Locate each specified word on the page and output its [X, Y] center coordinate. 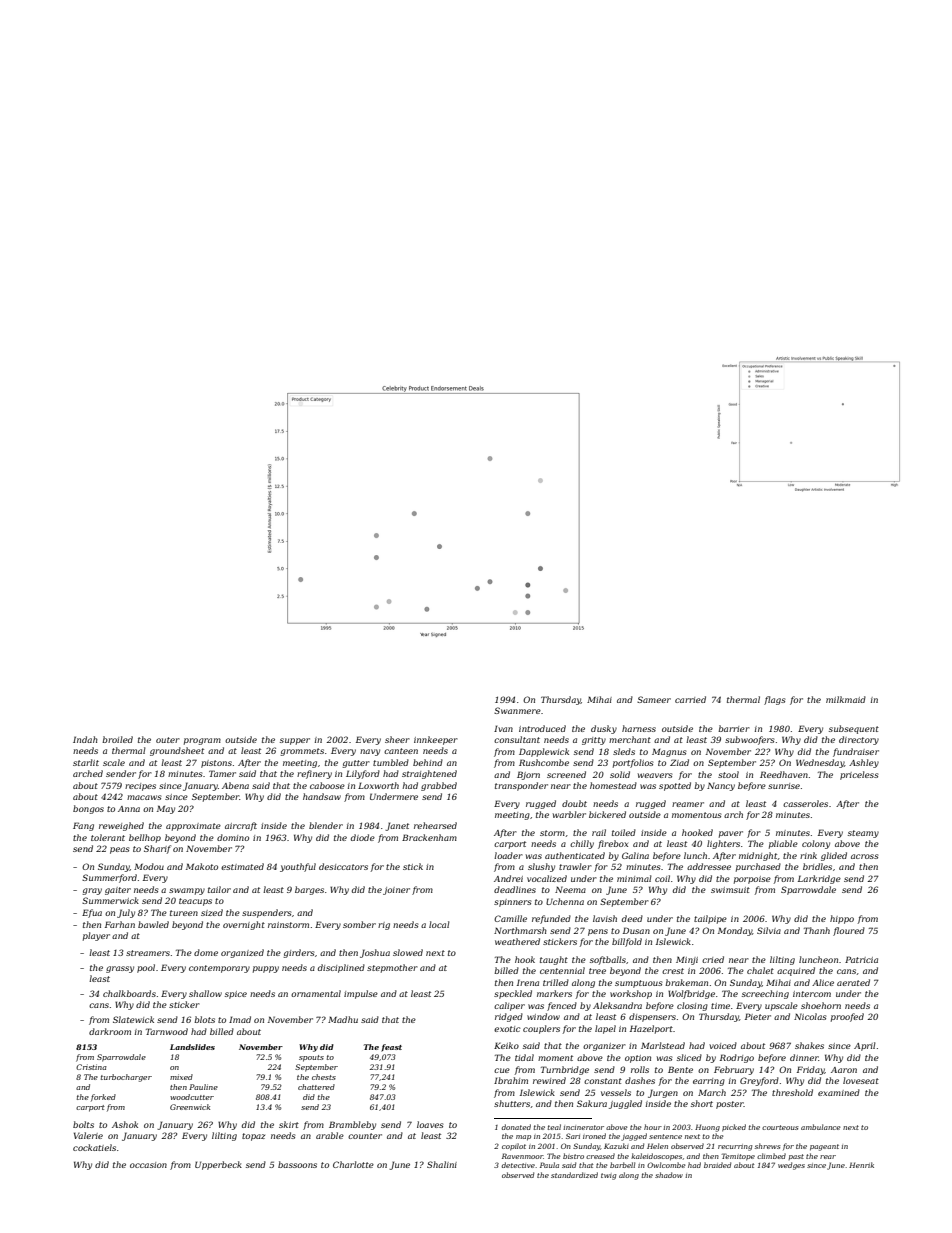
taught [554, 960]
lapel [605, 1029]
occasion [148, 1165]
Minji [687, 961]
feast [391, 1048]
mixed [181, 1077]
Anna [129, 809]
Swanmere [517, 710]
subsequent [854, 729]
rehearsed [435, 825]
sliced [689, 1057]
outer [168, 740]
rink [808, 855]
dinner [804, 1057]
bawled [153, 924]
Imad [240, 1019]
